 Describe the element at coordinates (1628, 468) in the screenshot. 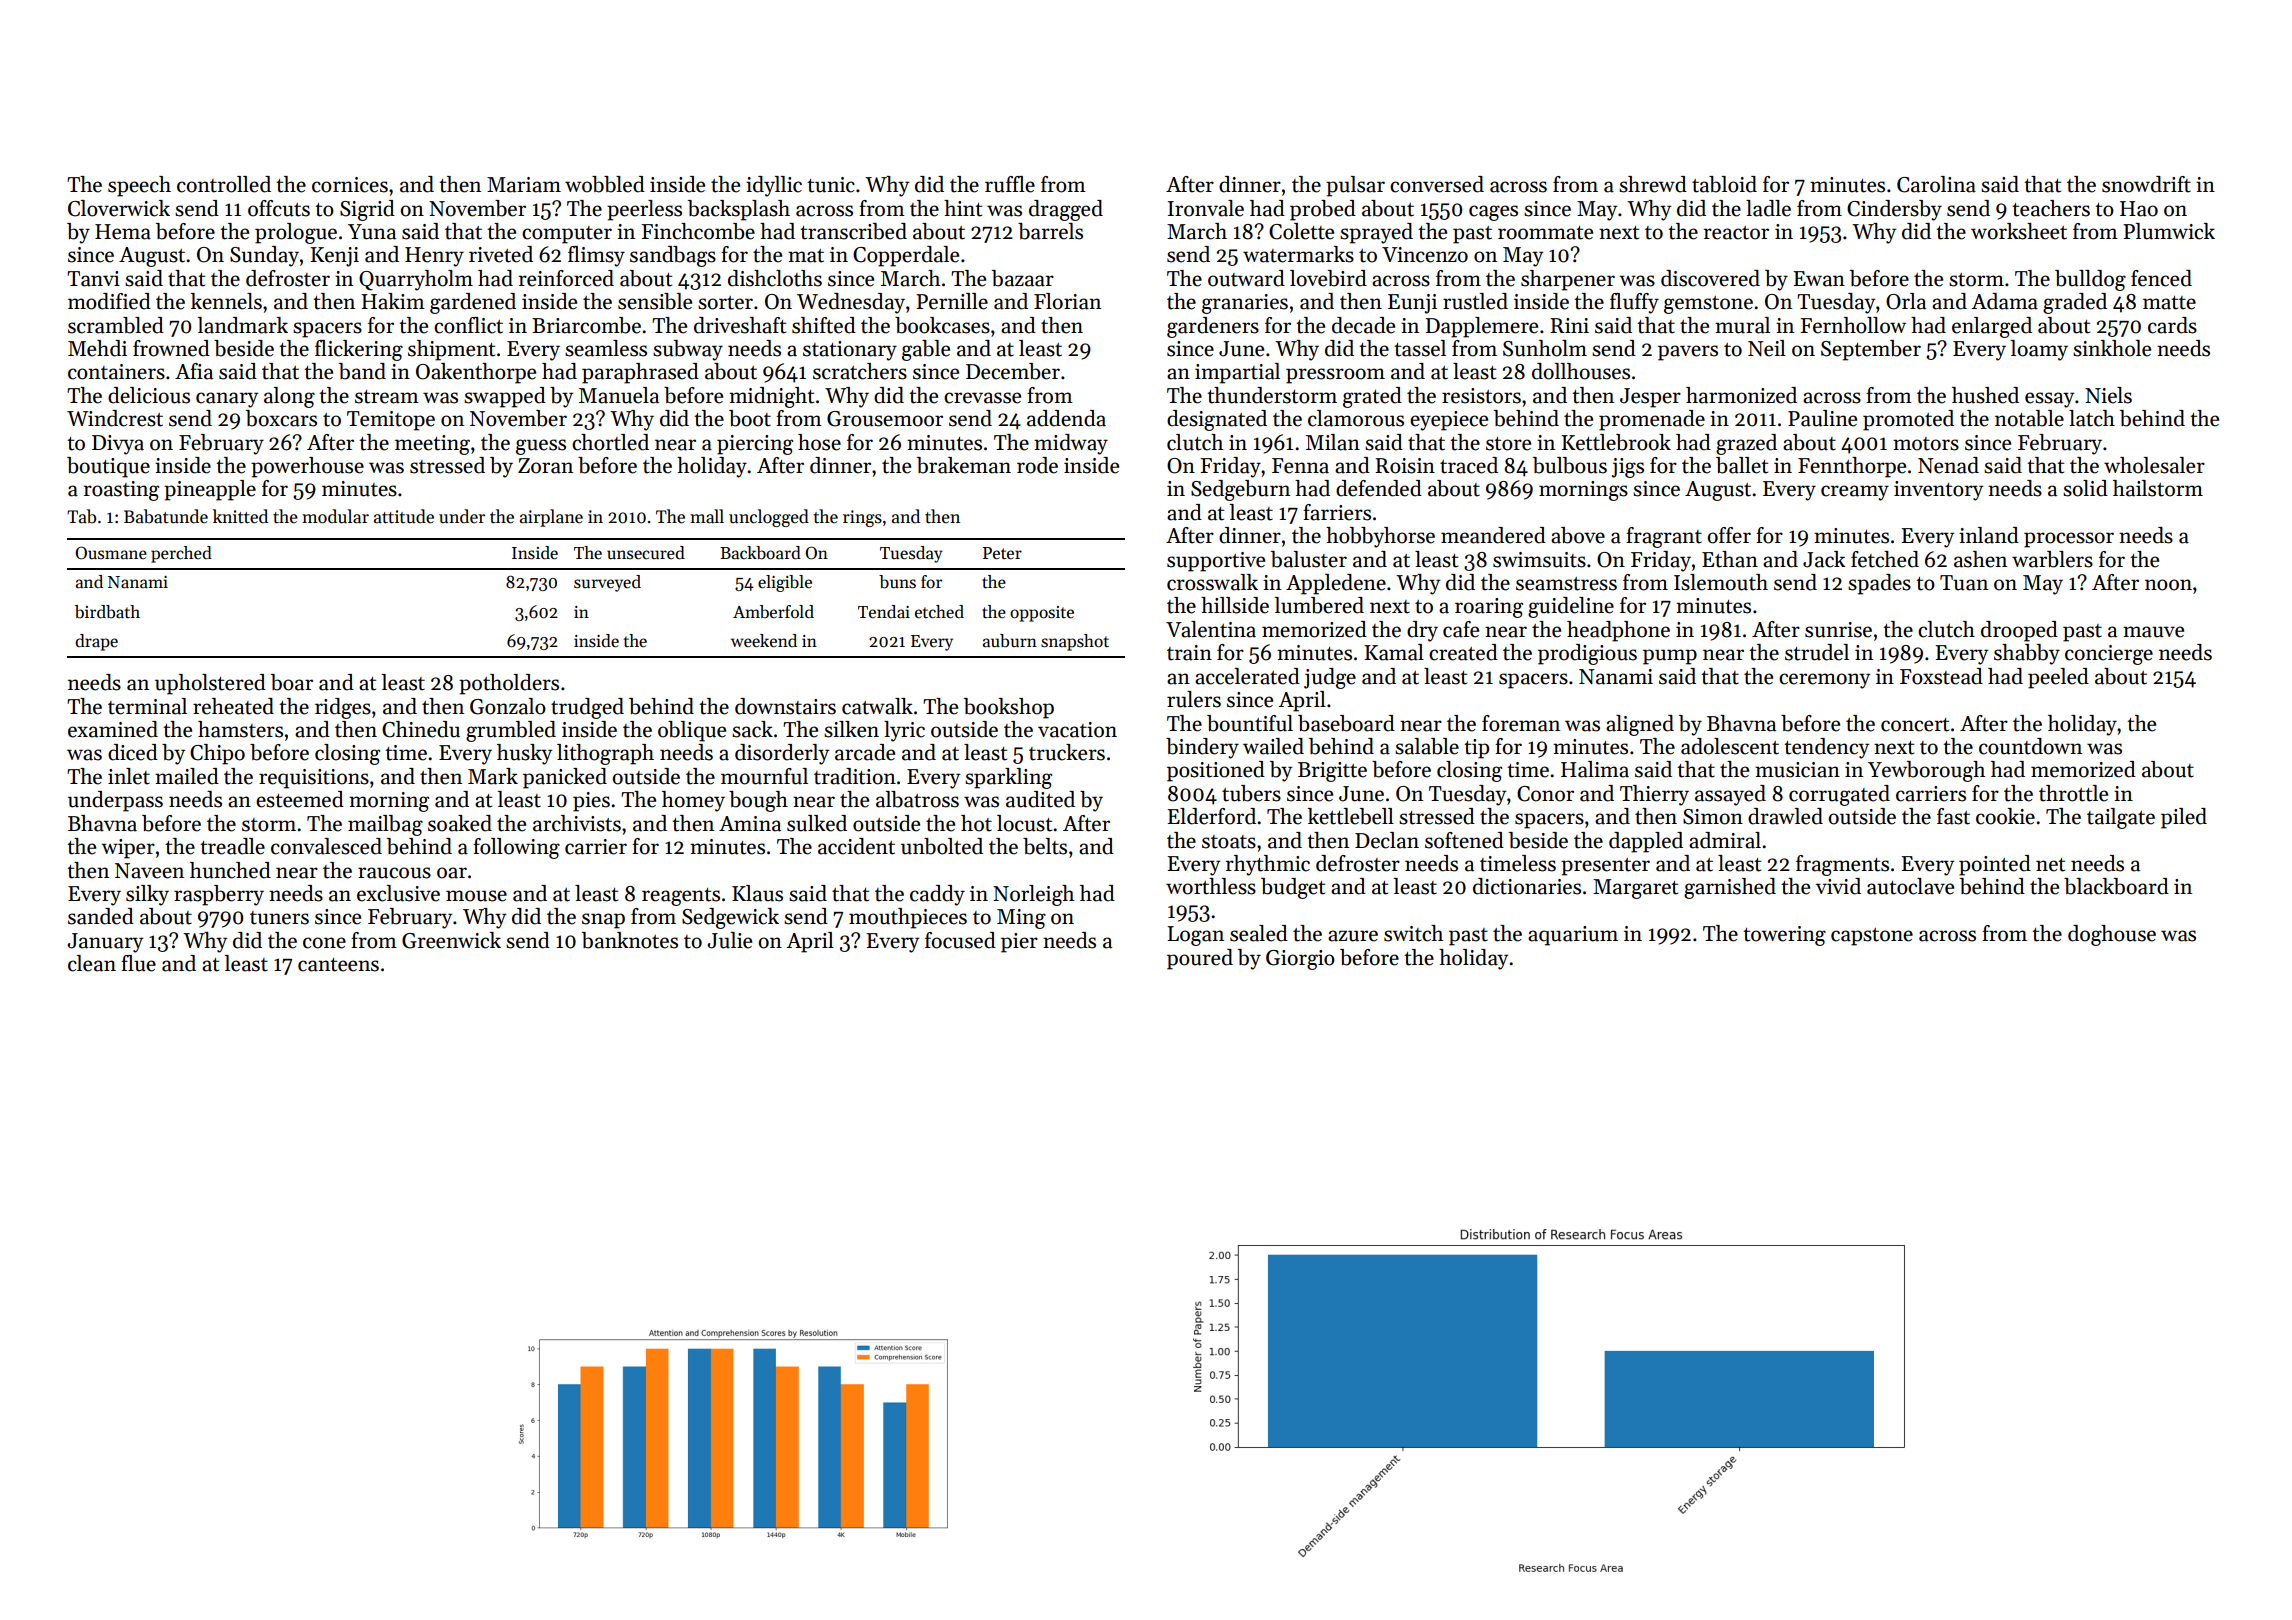

I see `jigs` at that location.
